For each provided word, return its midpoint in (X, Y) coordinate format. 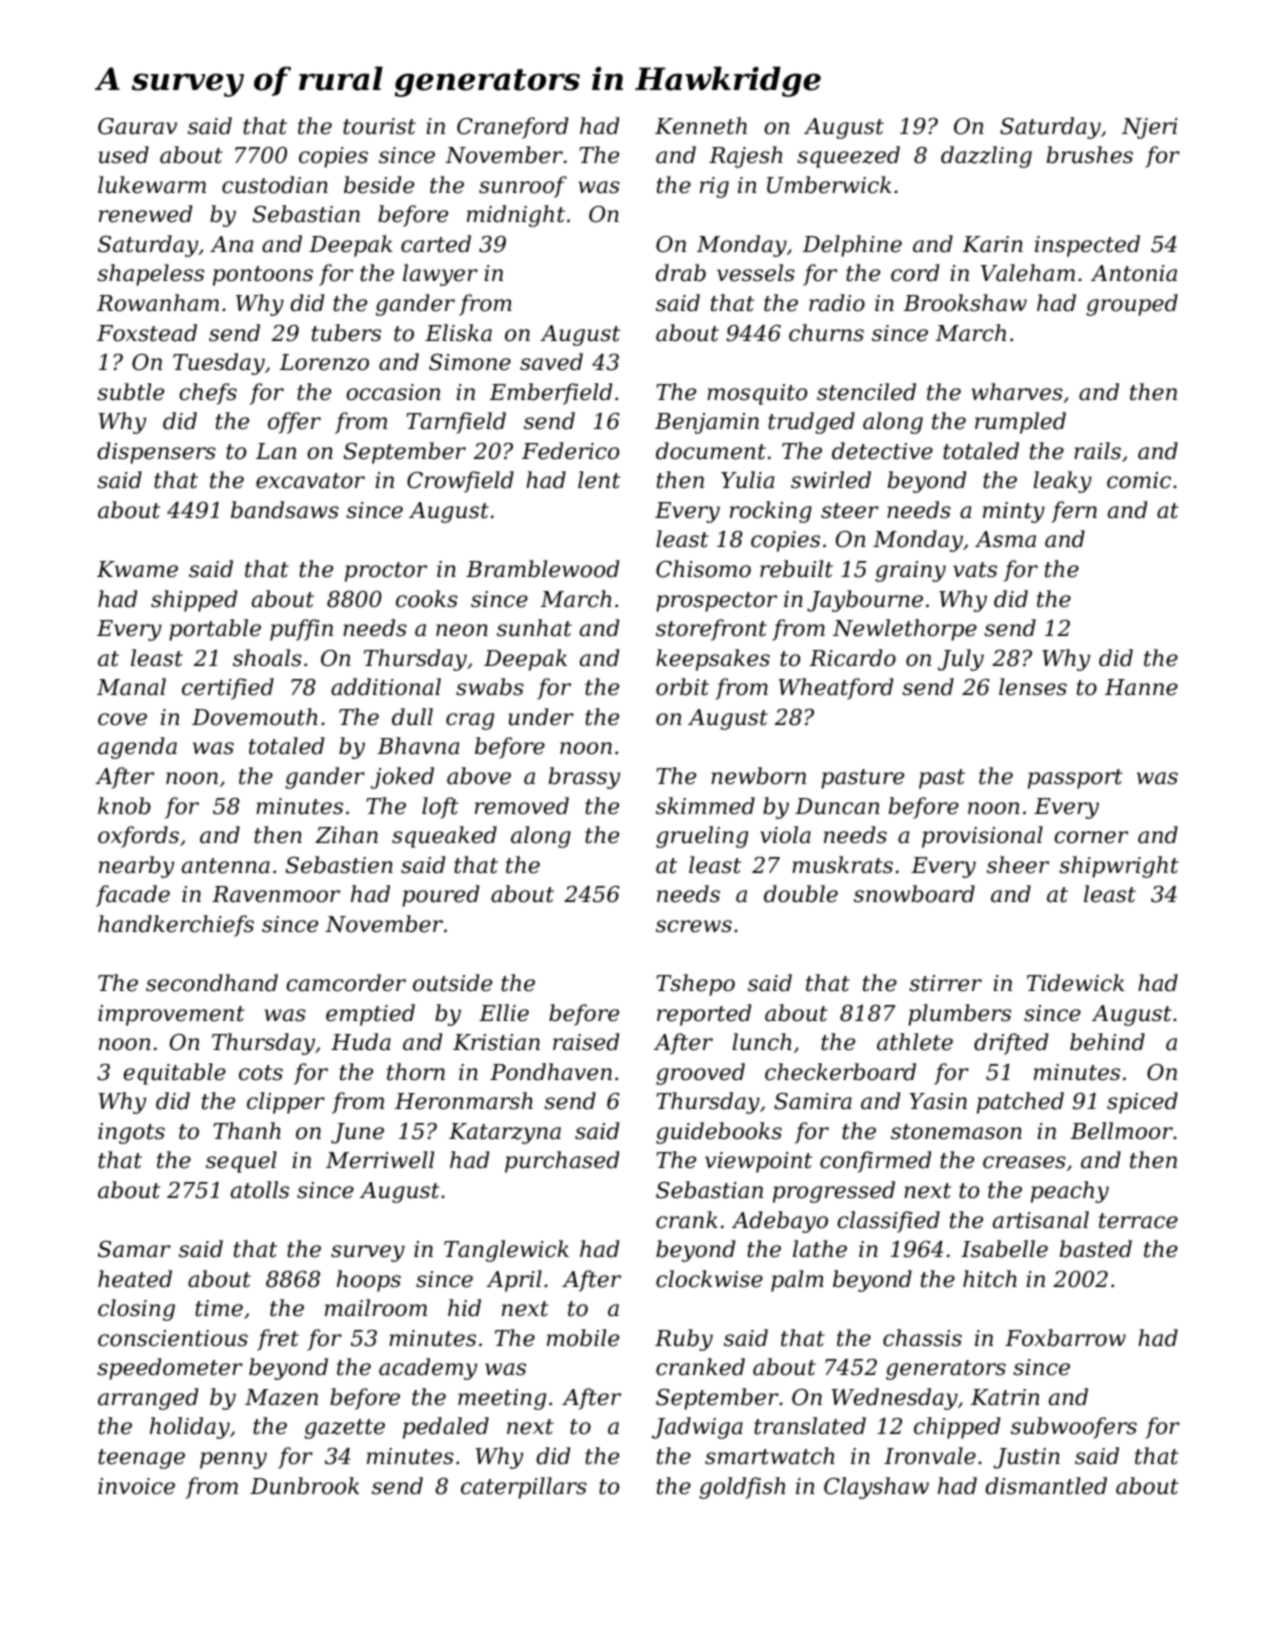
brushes (1090, 155)
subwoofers (1074, 1428)
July (961, 660)
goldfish (742, 1488)
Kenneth (701, 126)
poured (440, 896)
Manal (131, 687)
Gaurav (137, 126)
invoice (136, 1486)
